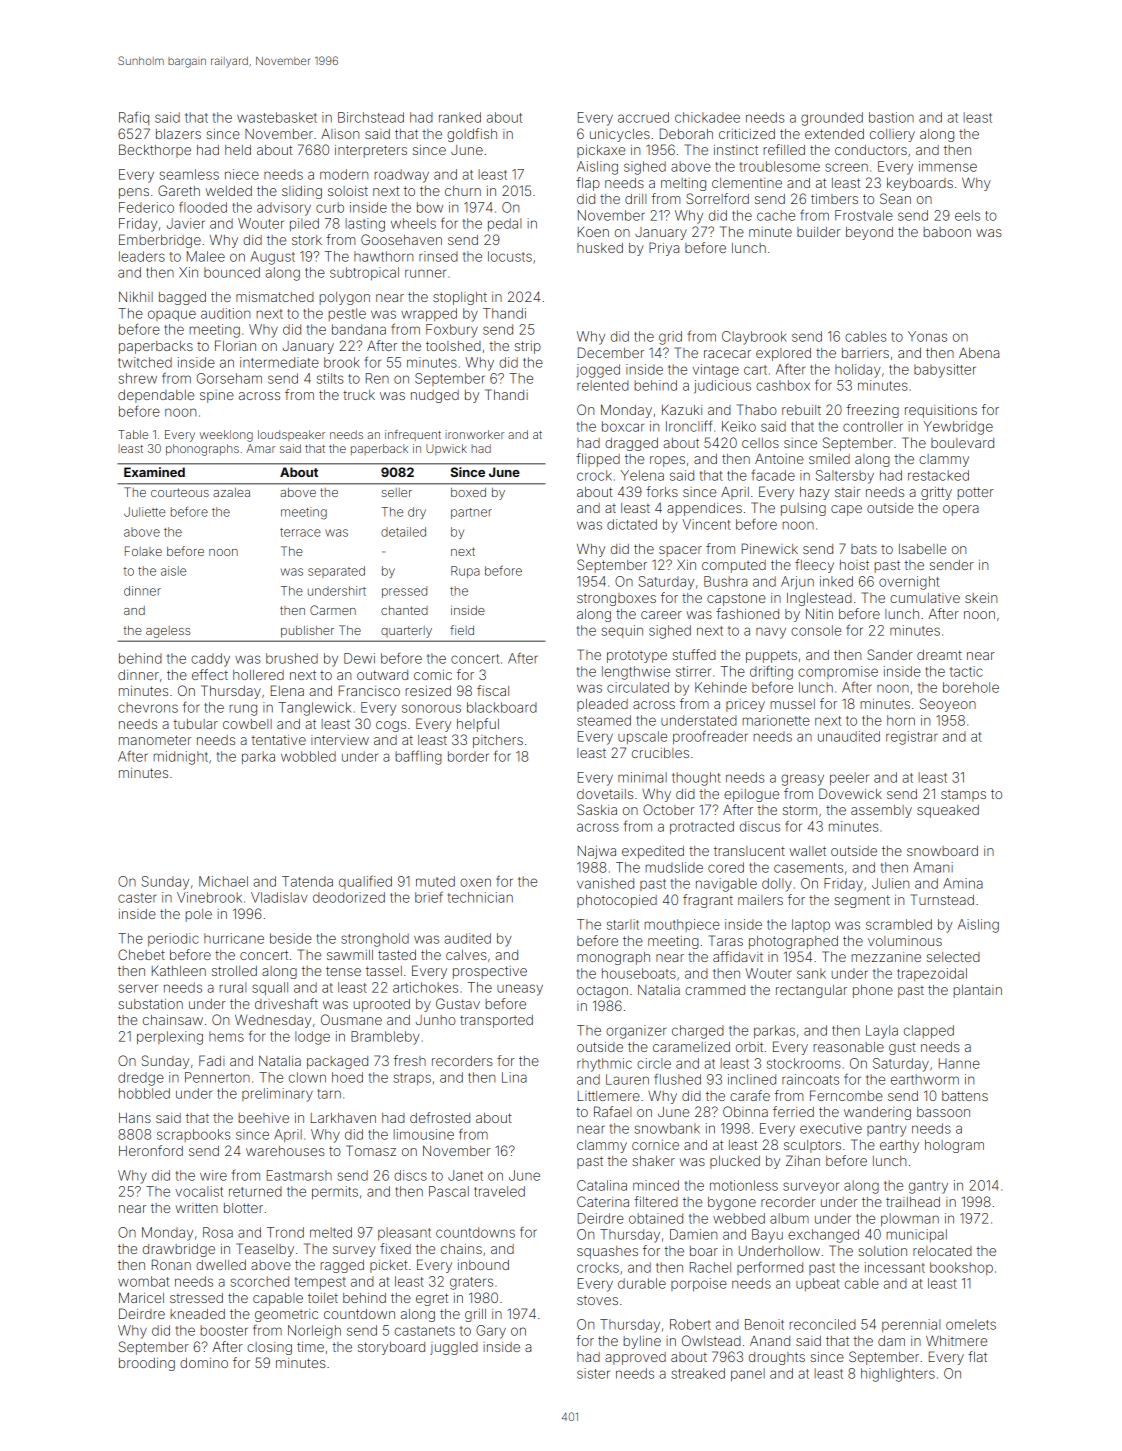 This image has height=1451, width=1122. Describe the element at coordinates (707, 117) in the image. I see `chickadee` at that location.
